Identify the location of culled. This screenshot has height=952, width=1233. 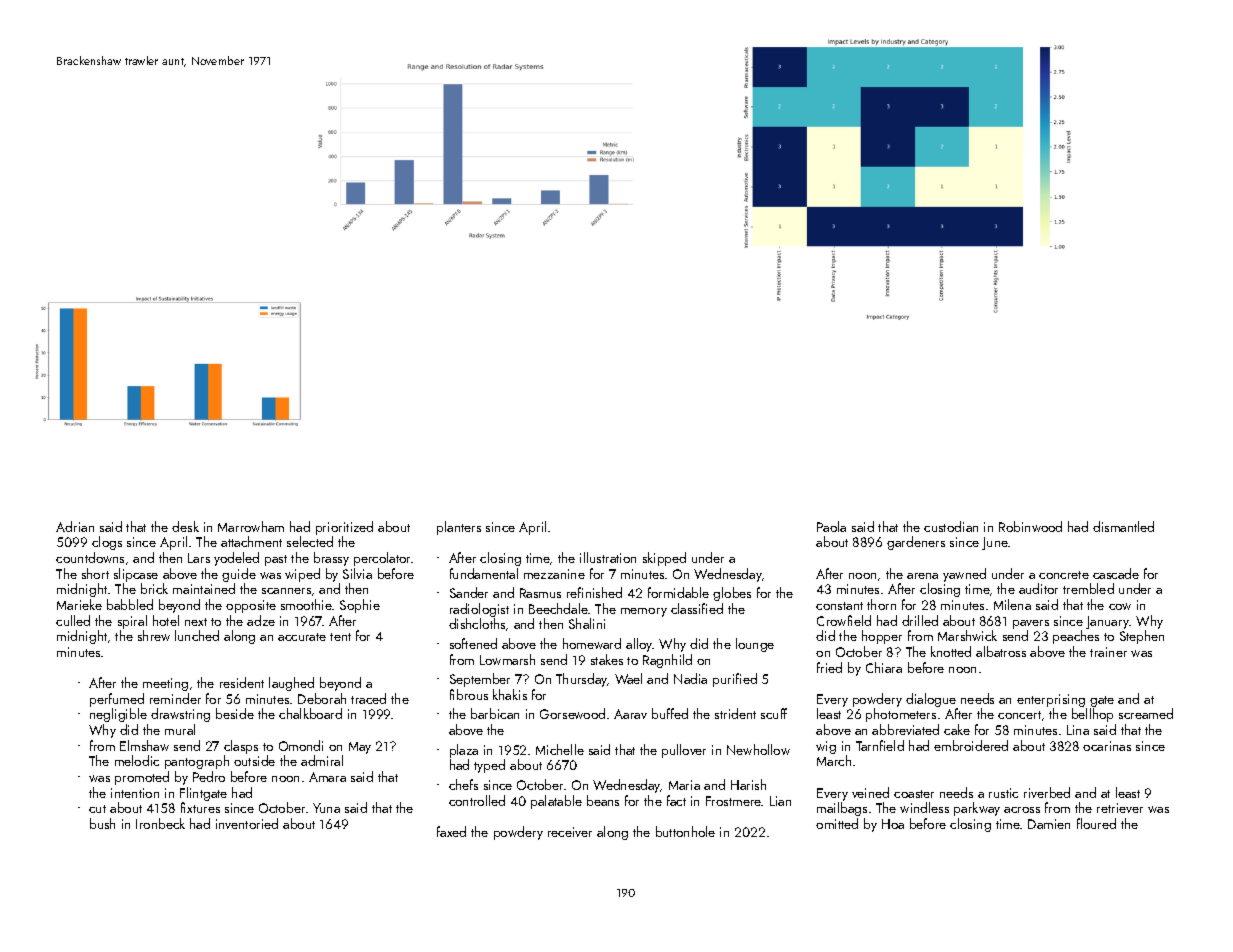
(73, 620).
